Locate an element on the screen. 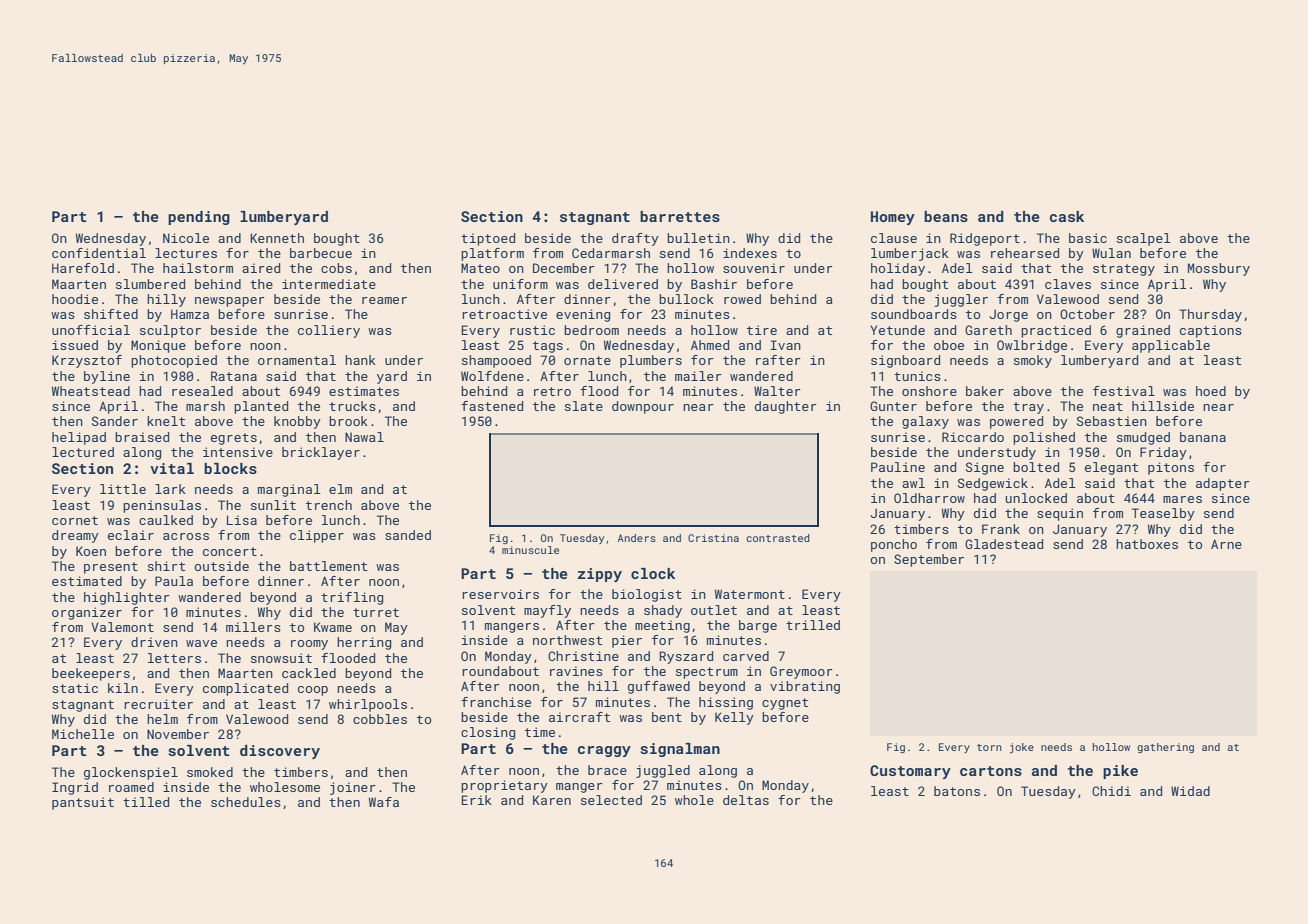 The width and height of the screenshot is (1308, 924). roomy is located at coordinates (309, 645).
